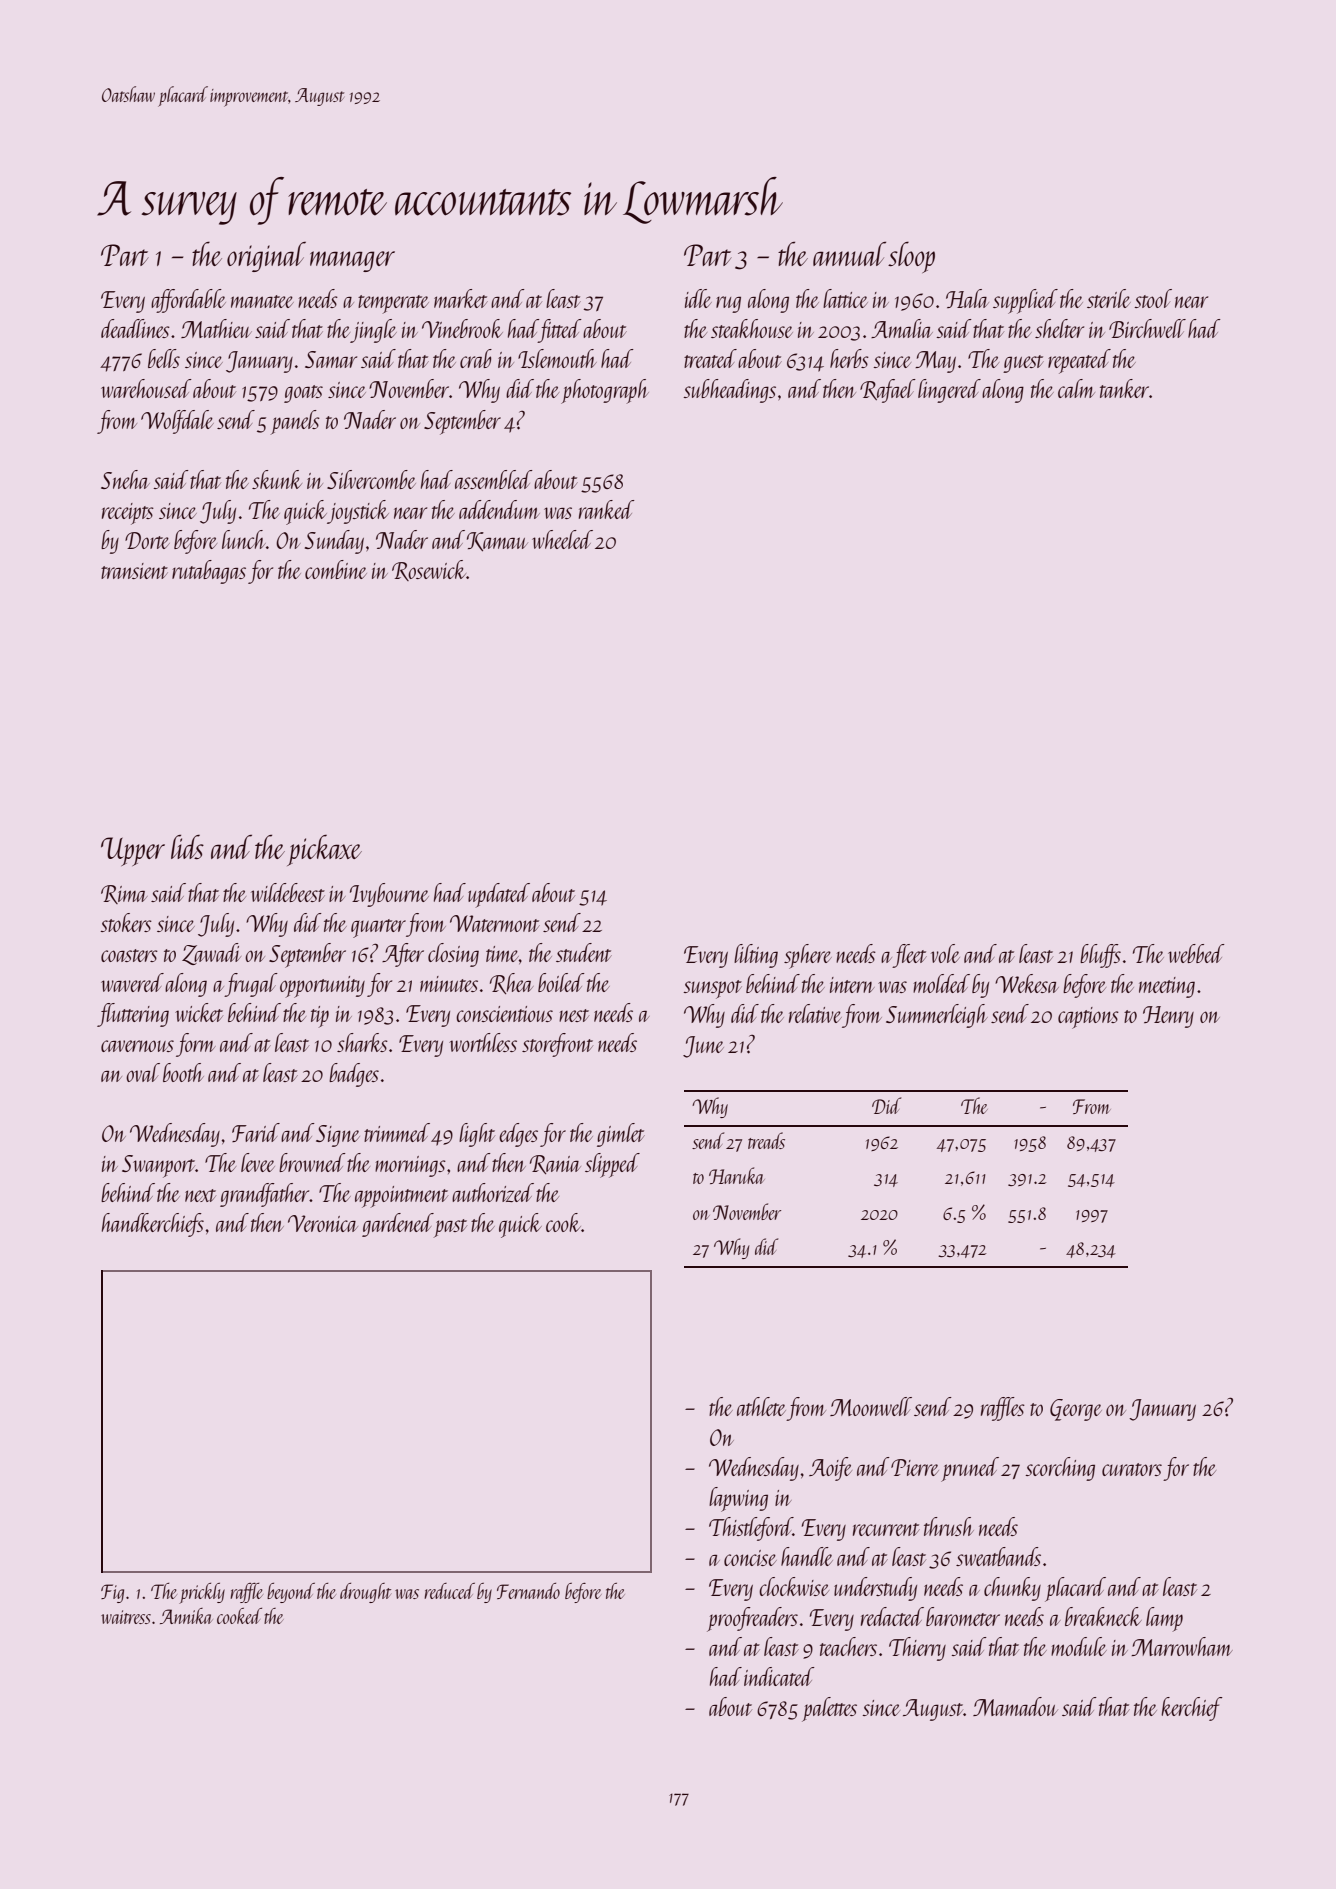 The width and height of the page is (1336, 1889). I want to click on Haruka, so click(737, 1175).
